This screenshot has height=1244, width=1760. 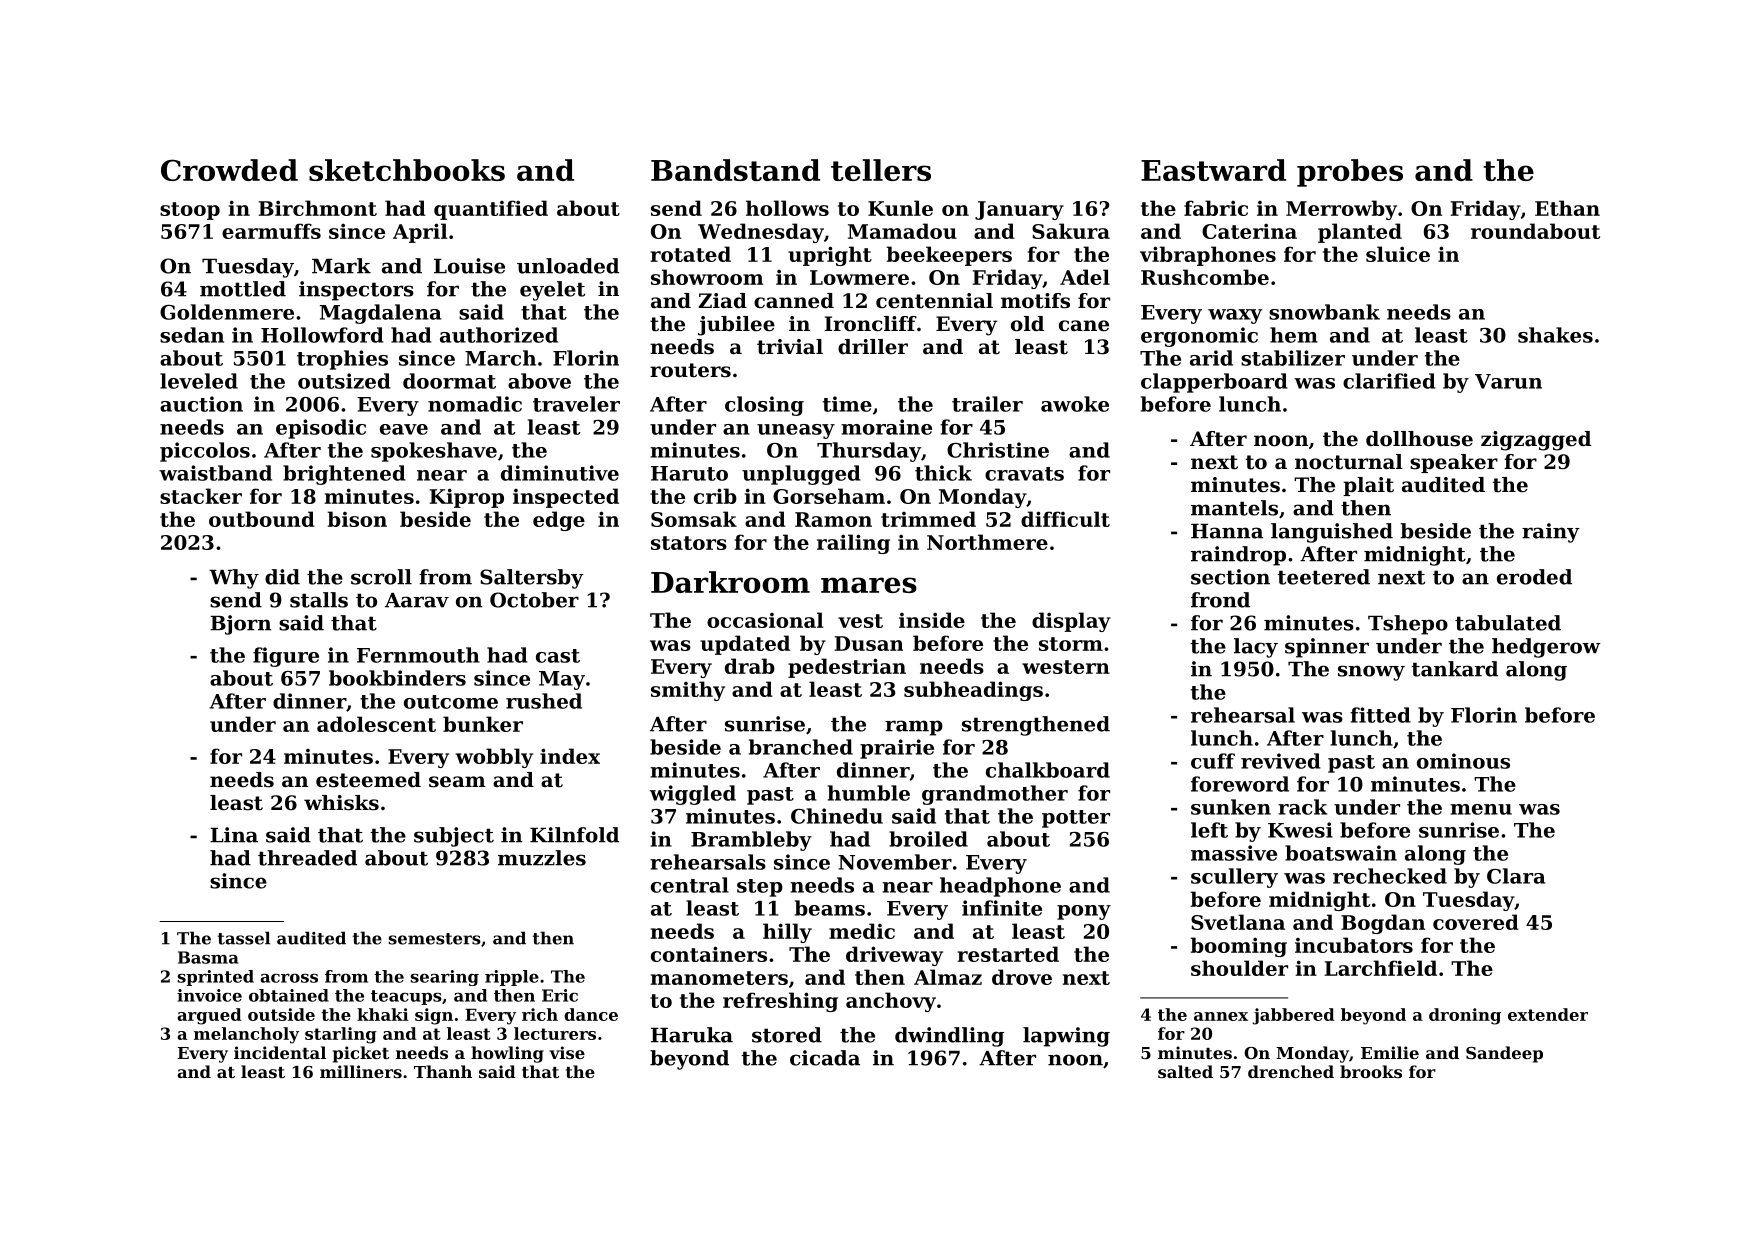 I want to click on centennial, so click(x=934, y=301).
